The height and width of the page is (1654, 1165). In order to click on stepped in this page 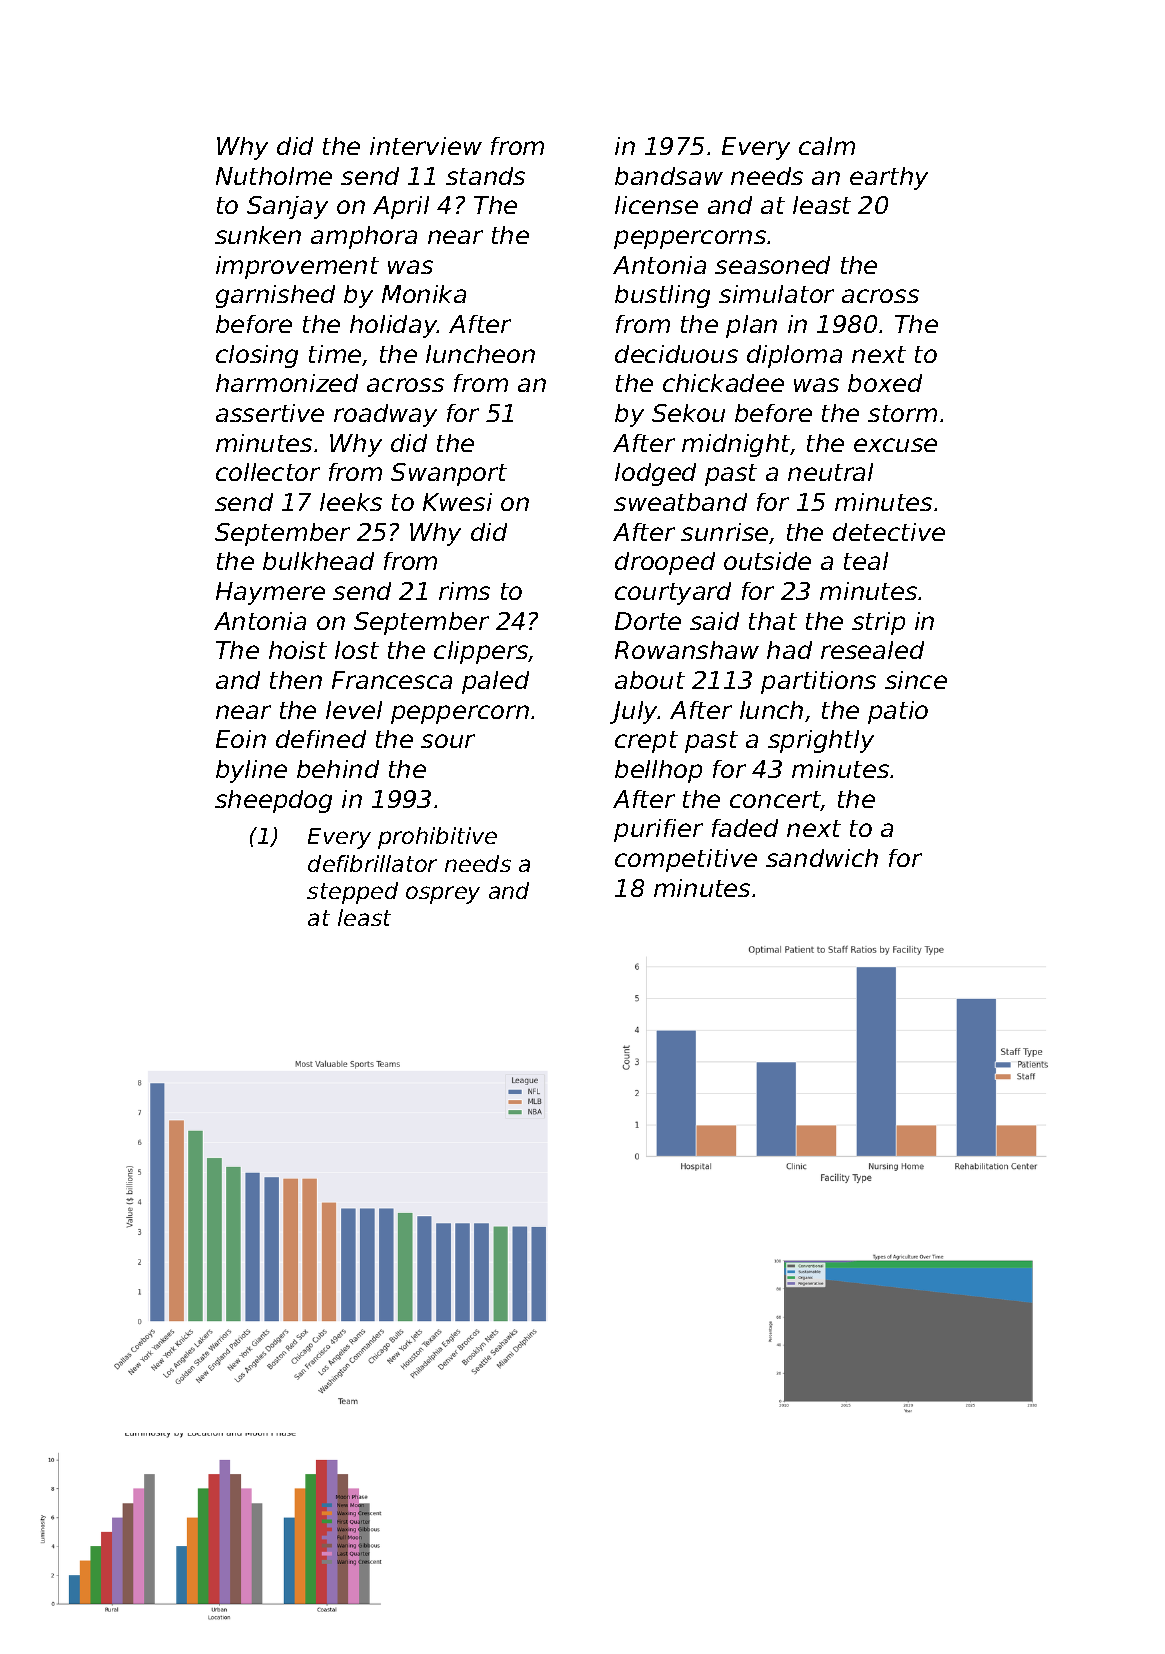, I will do `click(352, 893)`.
